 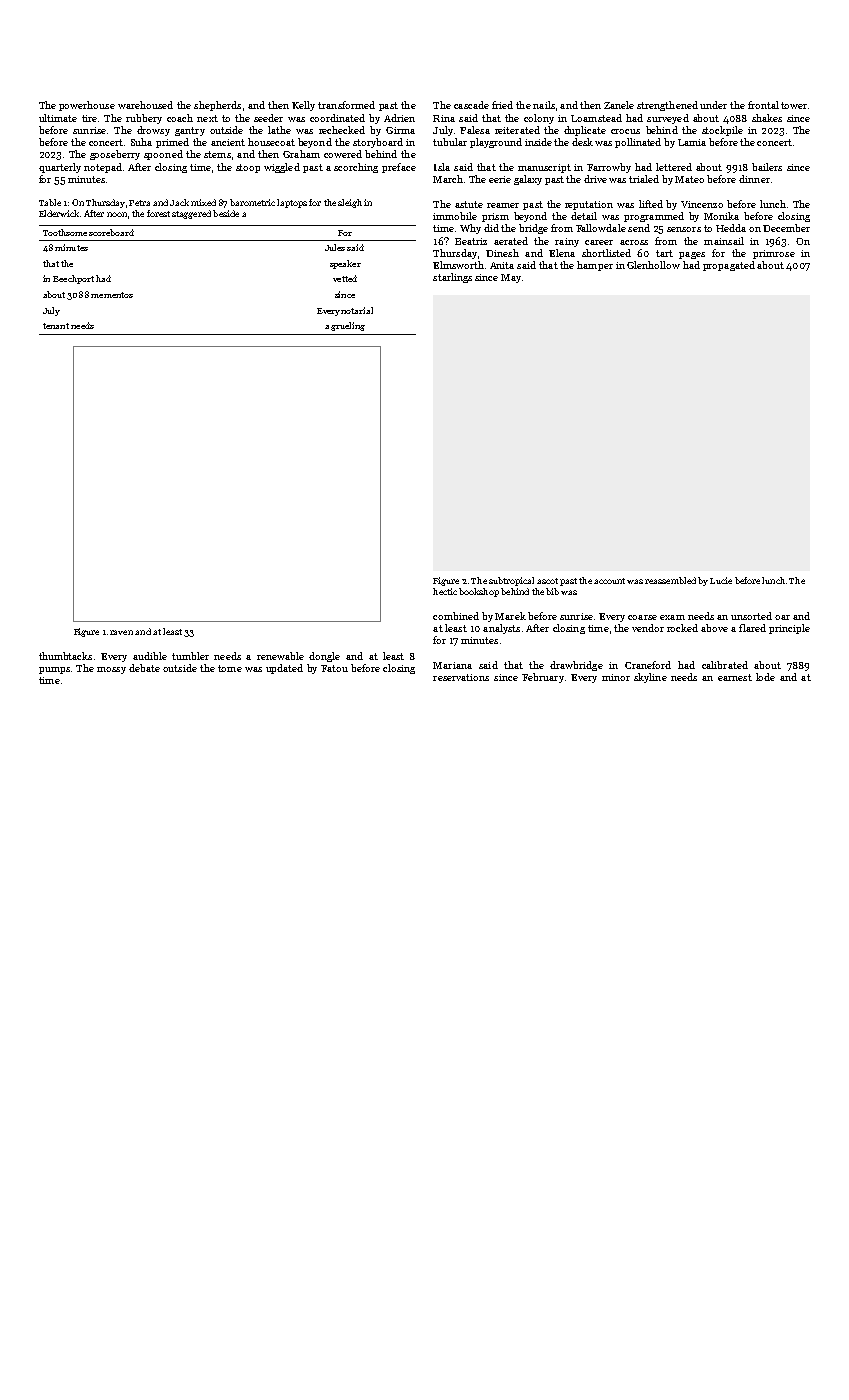 I want to click on propagated, so click(x=729, y=266).
